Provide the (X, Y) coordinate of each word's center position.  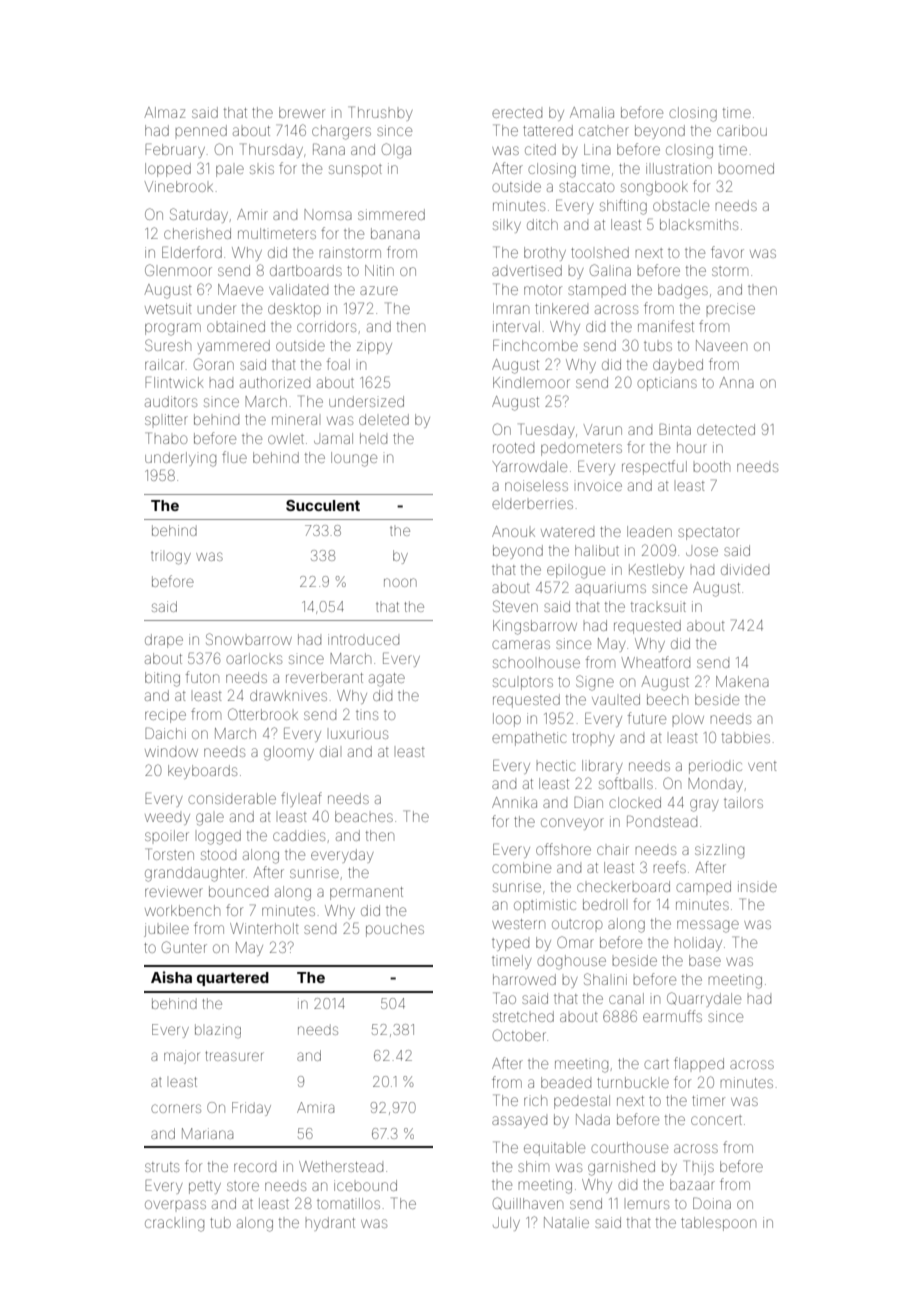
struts (162, 1167)
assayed (519, 1122)
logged (219, 837)
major (181, 1057)
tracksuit (658, 607)
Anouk (513, 531)
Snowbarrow (249, 639)
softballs (626, 783)
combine (521, 867)
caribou (742, 130)
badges (683, 291)
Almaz (164, 112)
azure (379, 290)
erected (517, 113)
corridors (326, 326)
